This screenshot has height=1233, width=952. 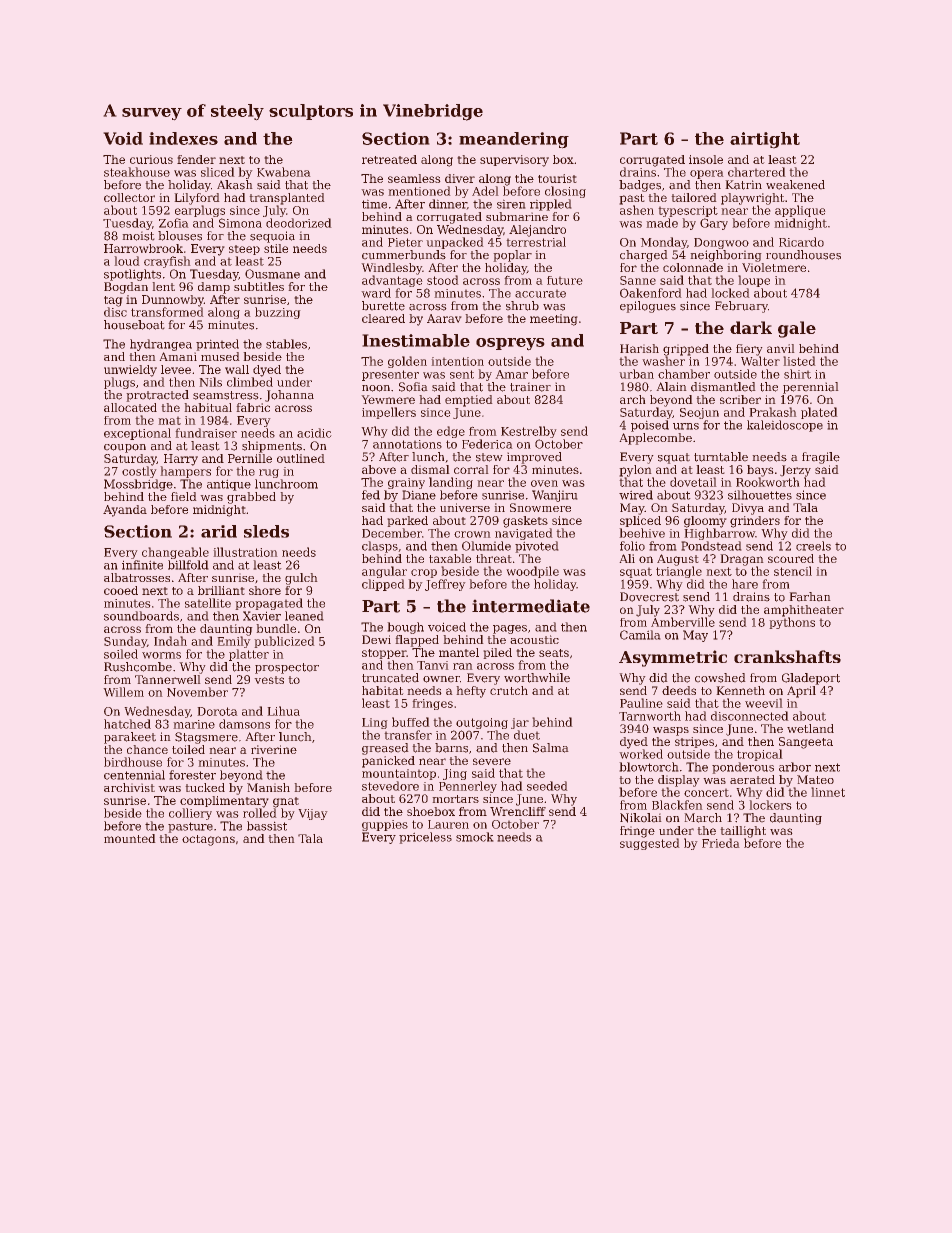 What do you see at coordinates (287, 199) in the screenshot?
I see `transplanted` at bounding box center [287, 199].
